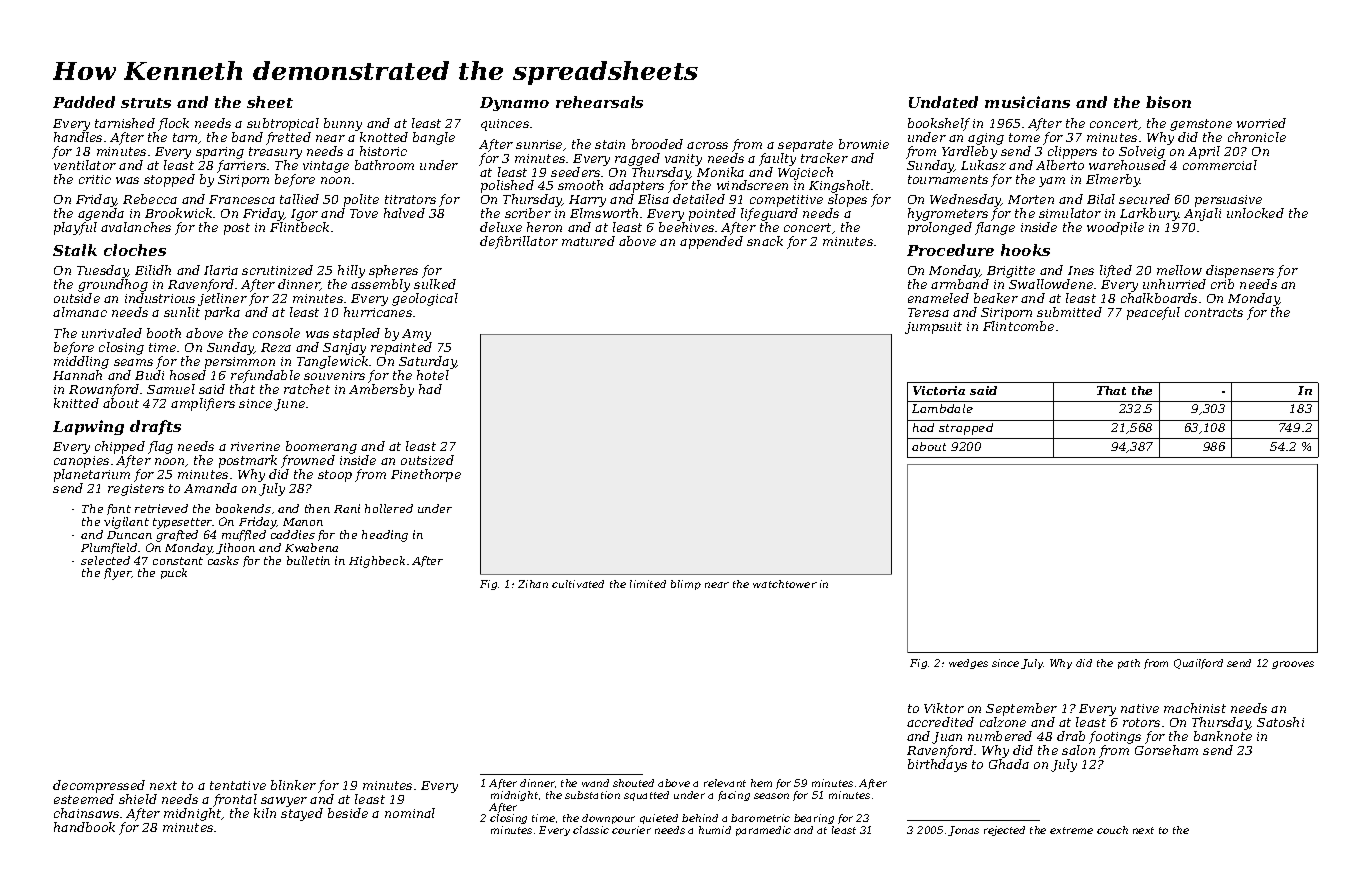 This document has height=887, width=1372. What do you see at coordinates (221, 270) in the document?
I see `Ilaria` at bounding box center [221, 270].
